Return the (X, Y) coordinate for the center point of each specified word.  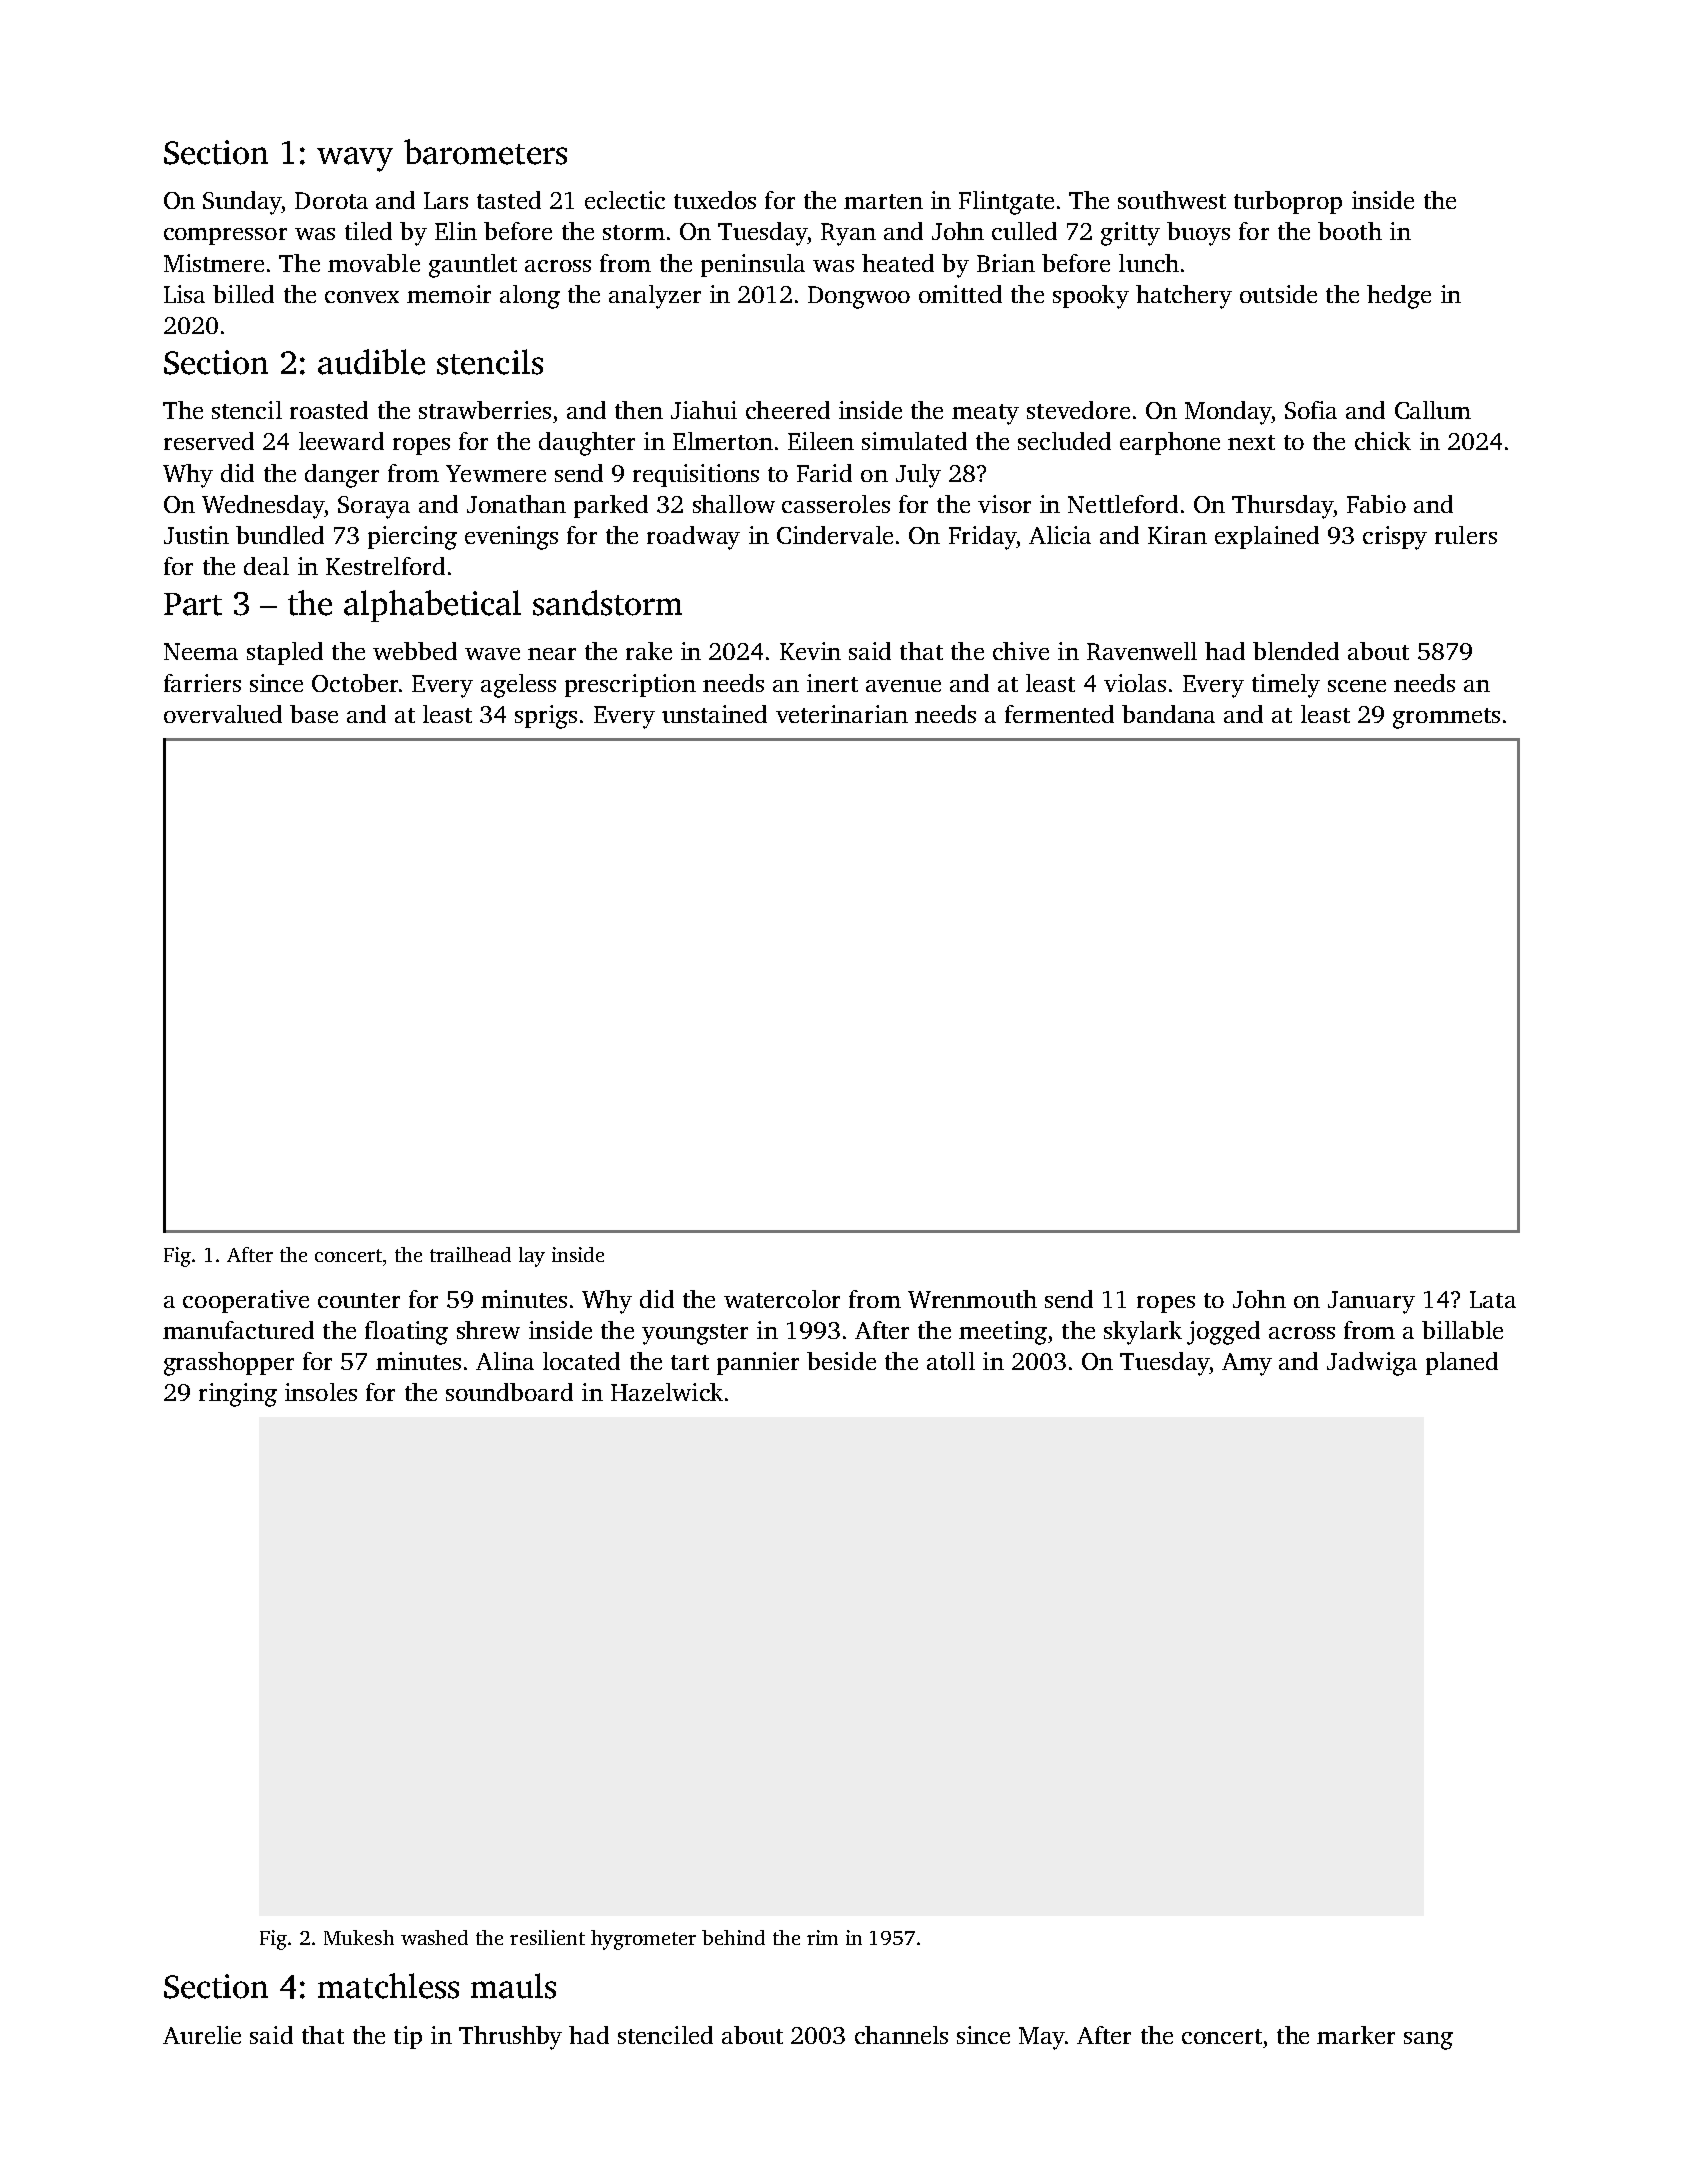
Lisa (184, 294)
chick (1383, 441)
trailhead (470, 1254)
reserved (209, 441)
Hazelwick (667, 1392)
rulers (1466, 535)
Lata (1493, 1299)
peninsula (753, 265)
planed (1462, 1363)
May (1042, 2038)
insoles (321, 1392)
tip (408, 2037)
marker (1356, 2035)
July (918, 476)
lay (532, 1257)
